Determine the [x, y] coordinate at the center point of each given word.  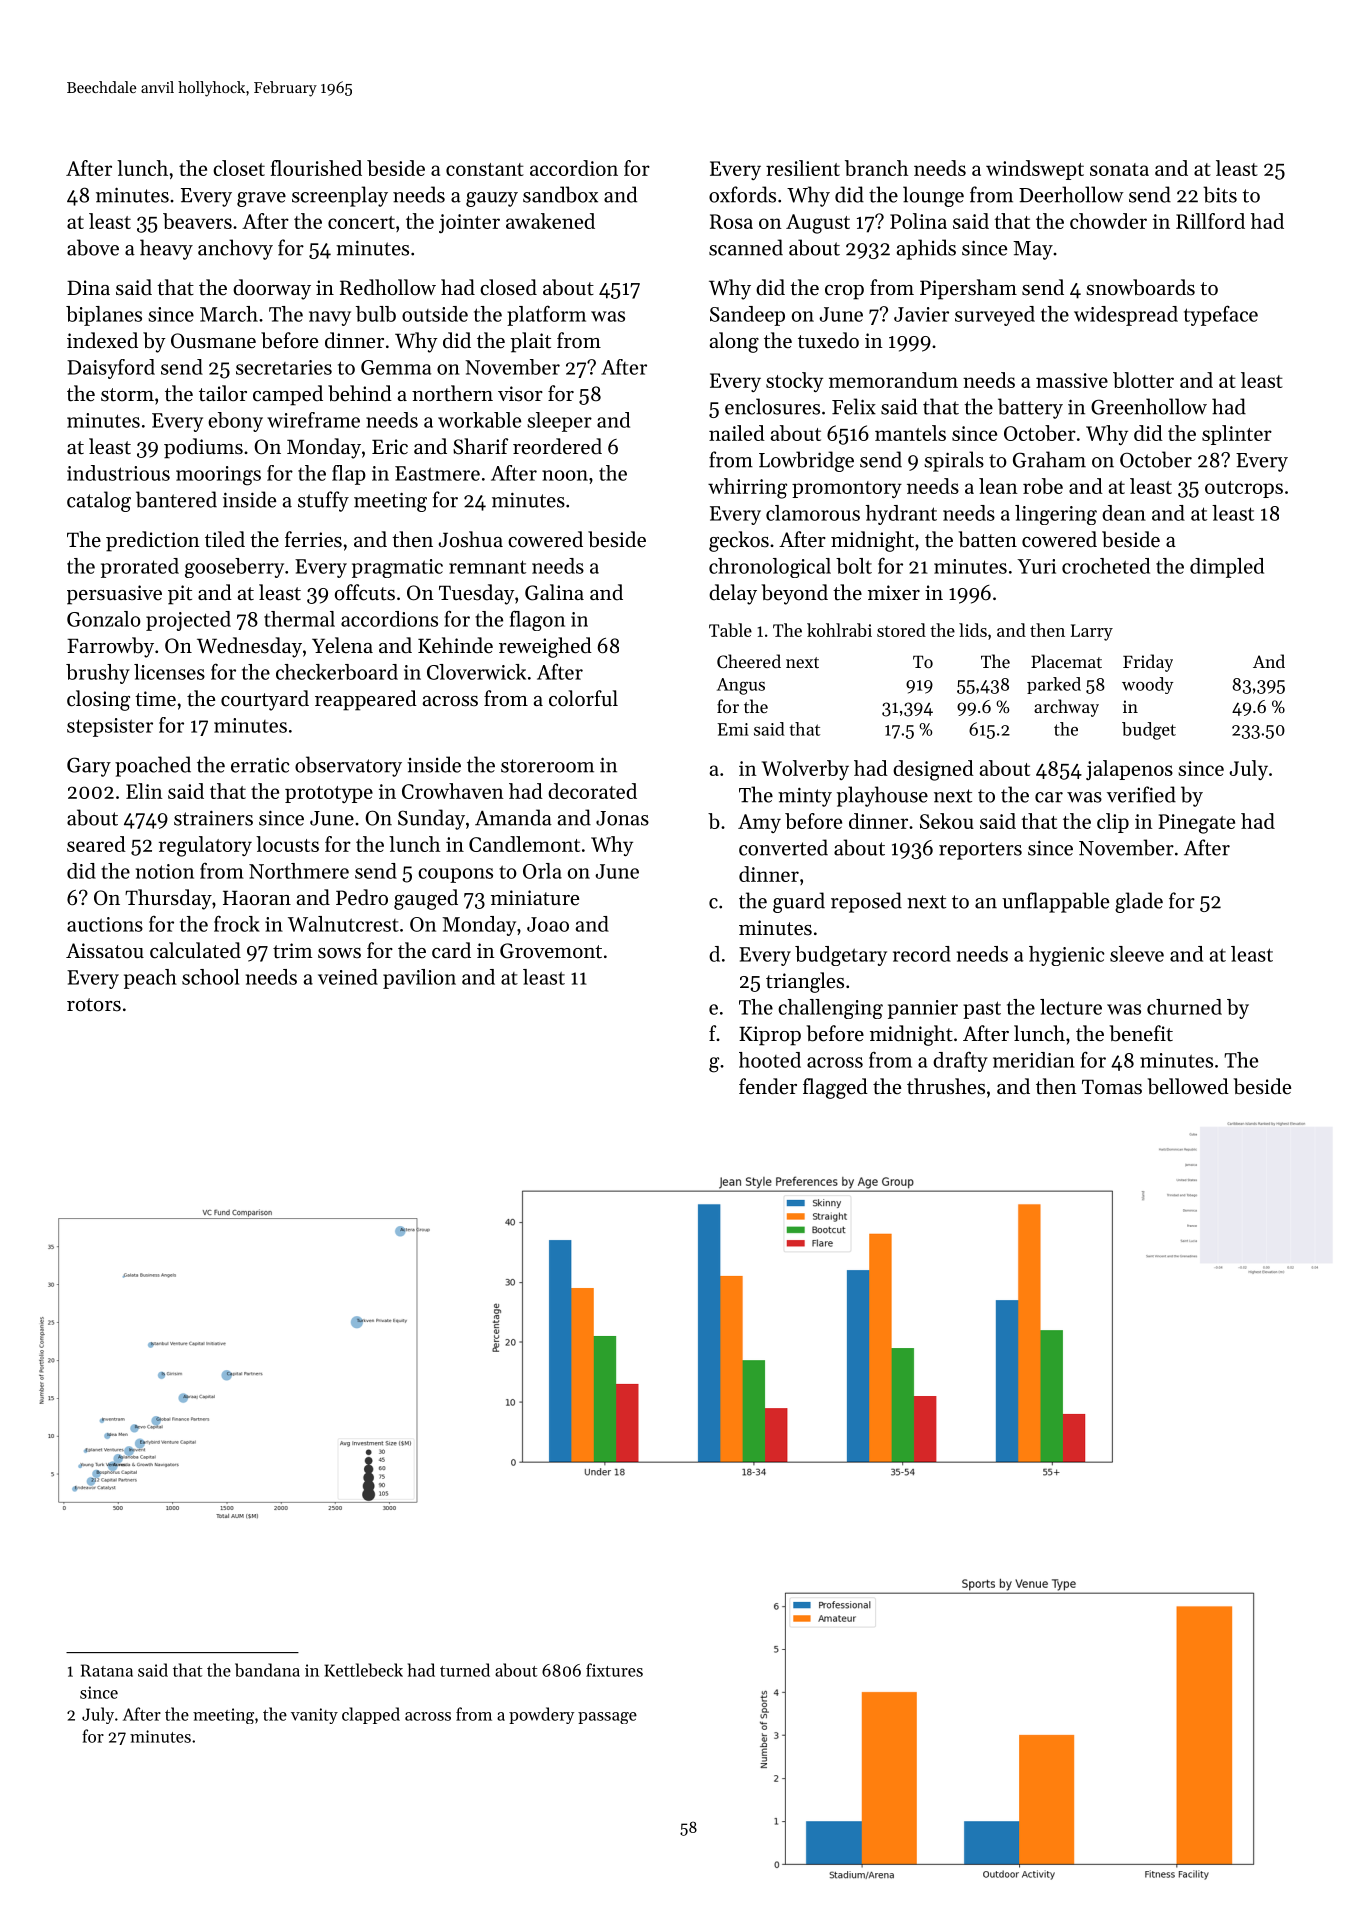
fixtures [614, 1670]
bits [1220, 194]
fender [768, 1086]
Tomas [1112, 1087]
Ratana [107, 1670]
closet [239, 168]
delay [733, 594]
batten [987, 539]
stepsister [110, 727]
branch [876, 168]
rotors [94, 1005]
